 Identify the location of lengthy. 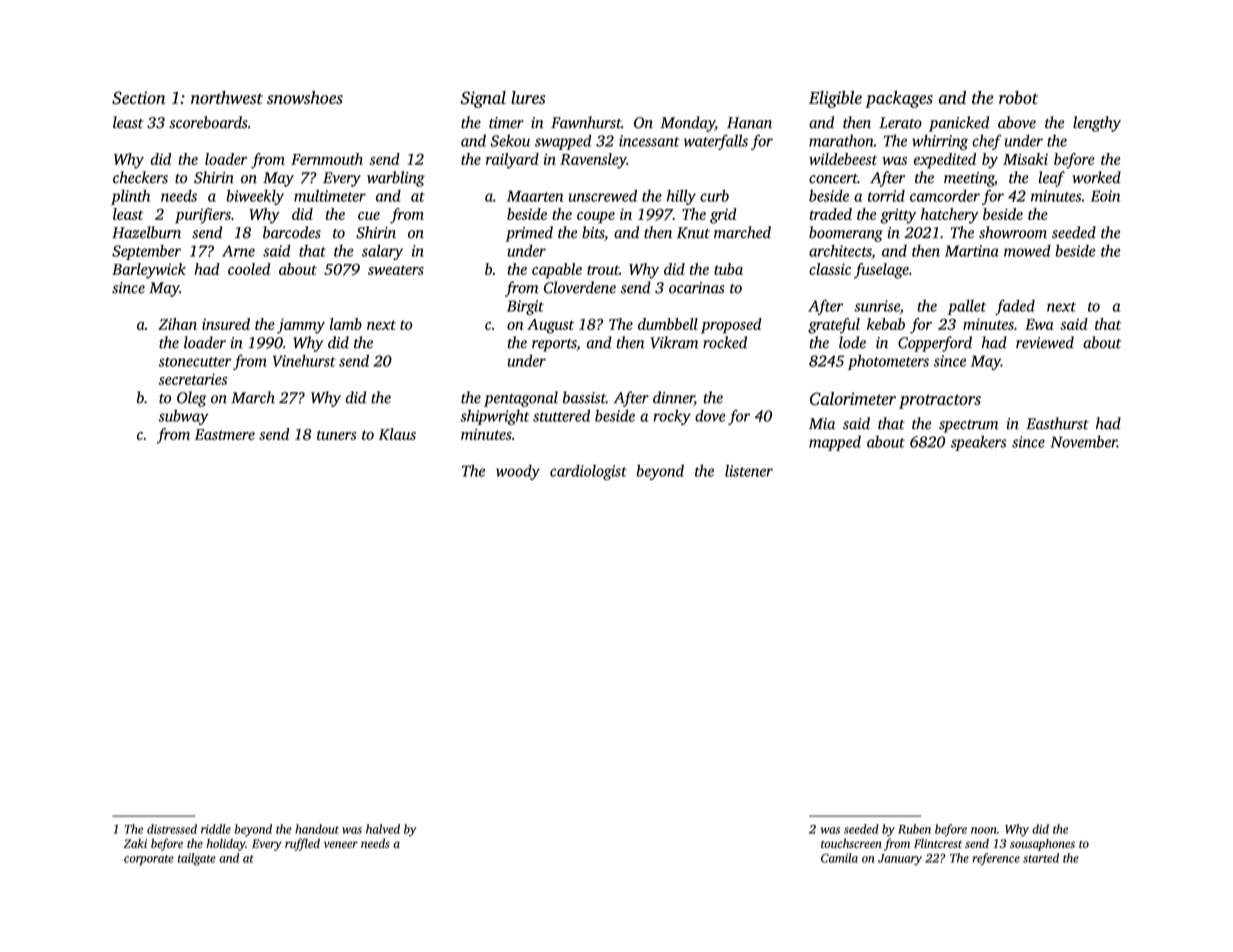
(1097, 124).
